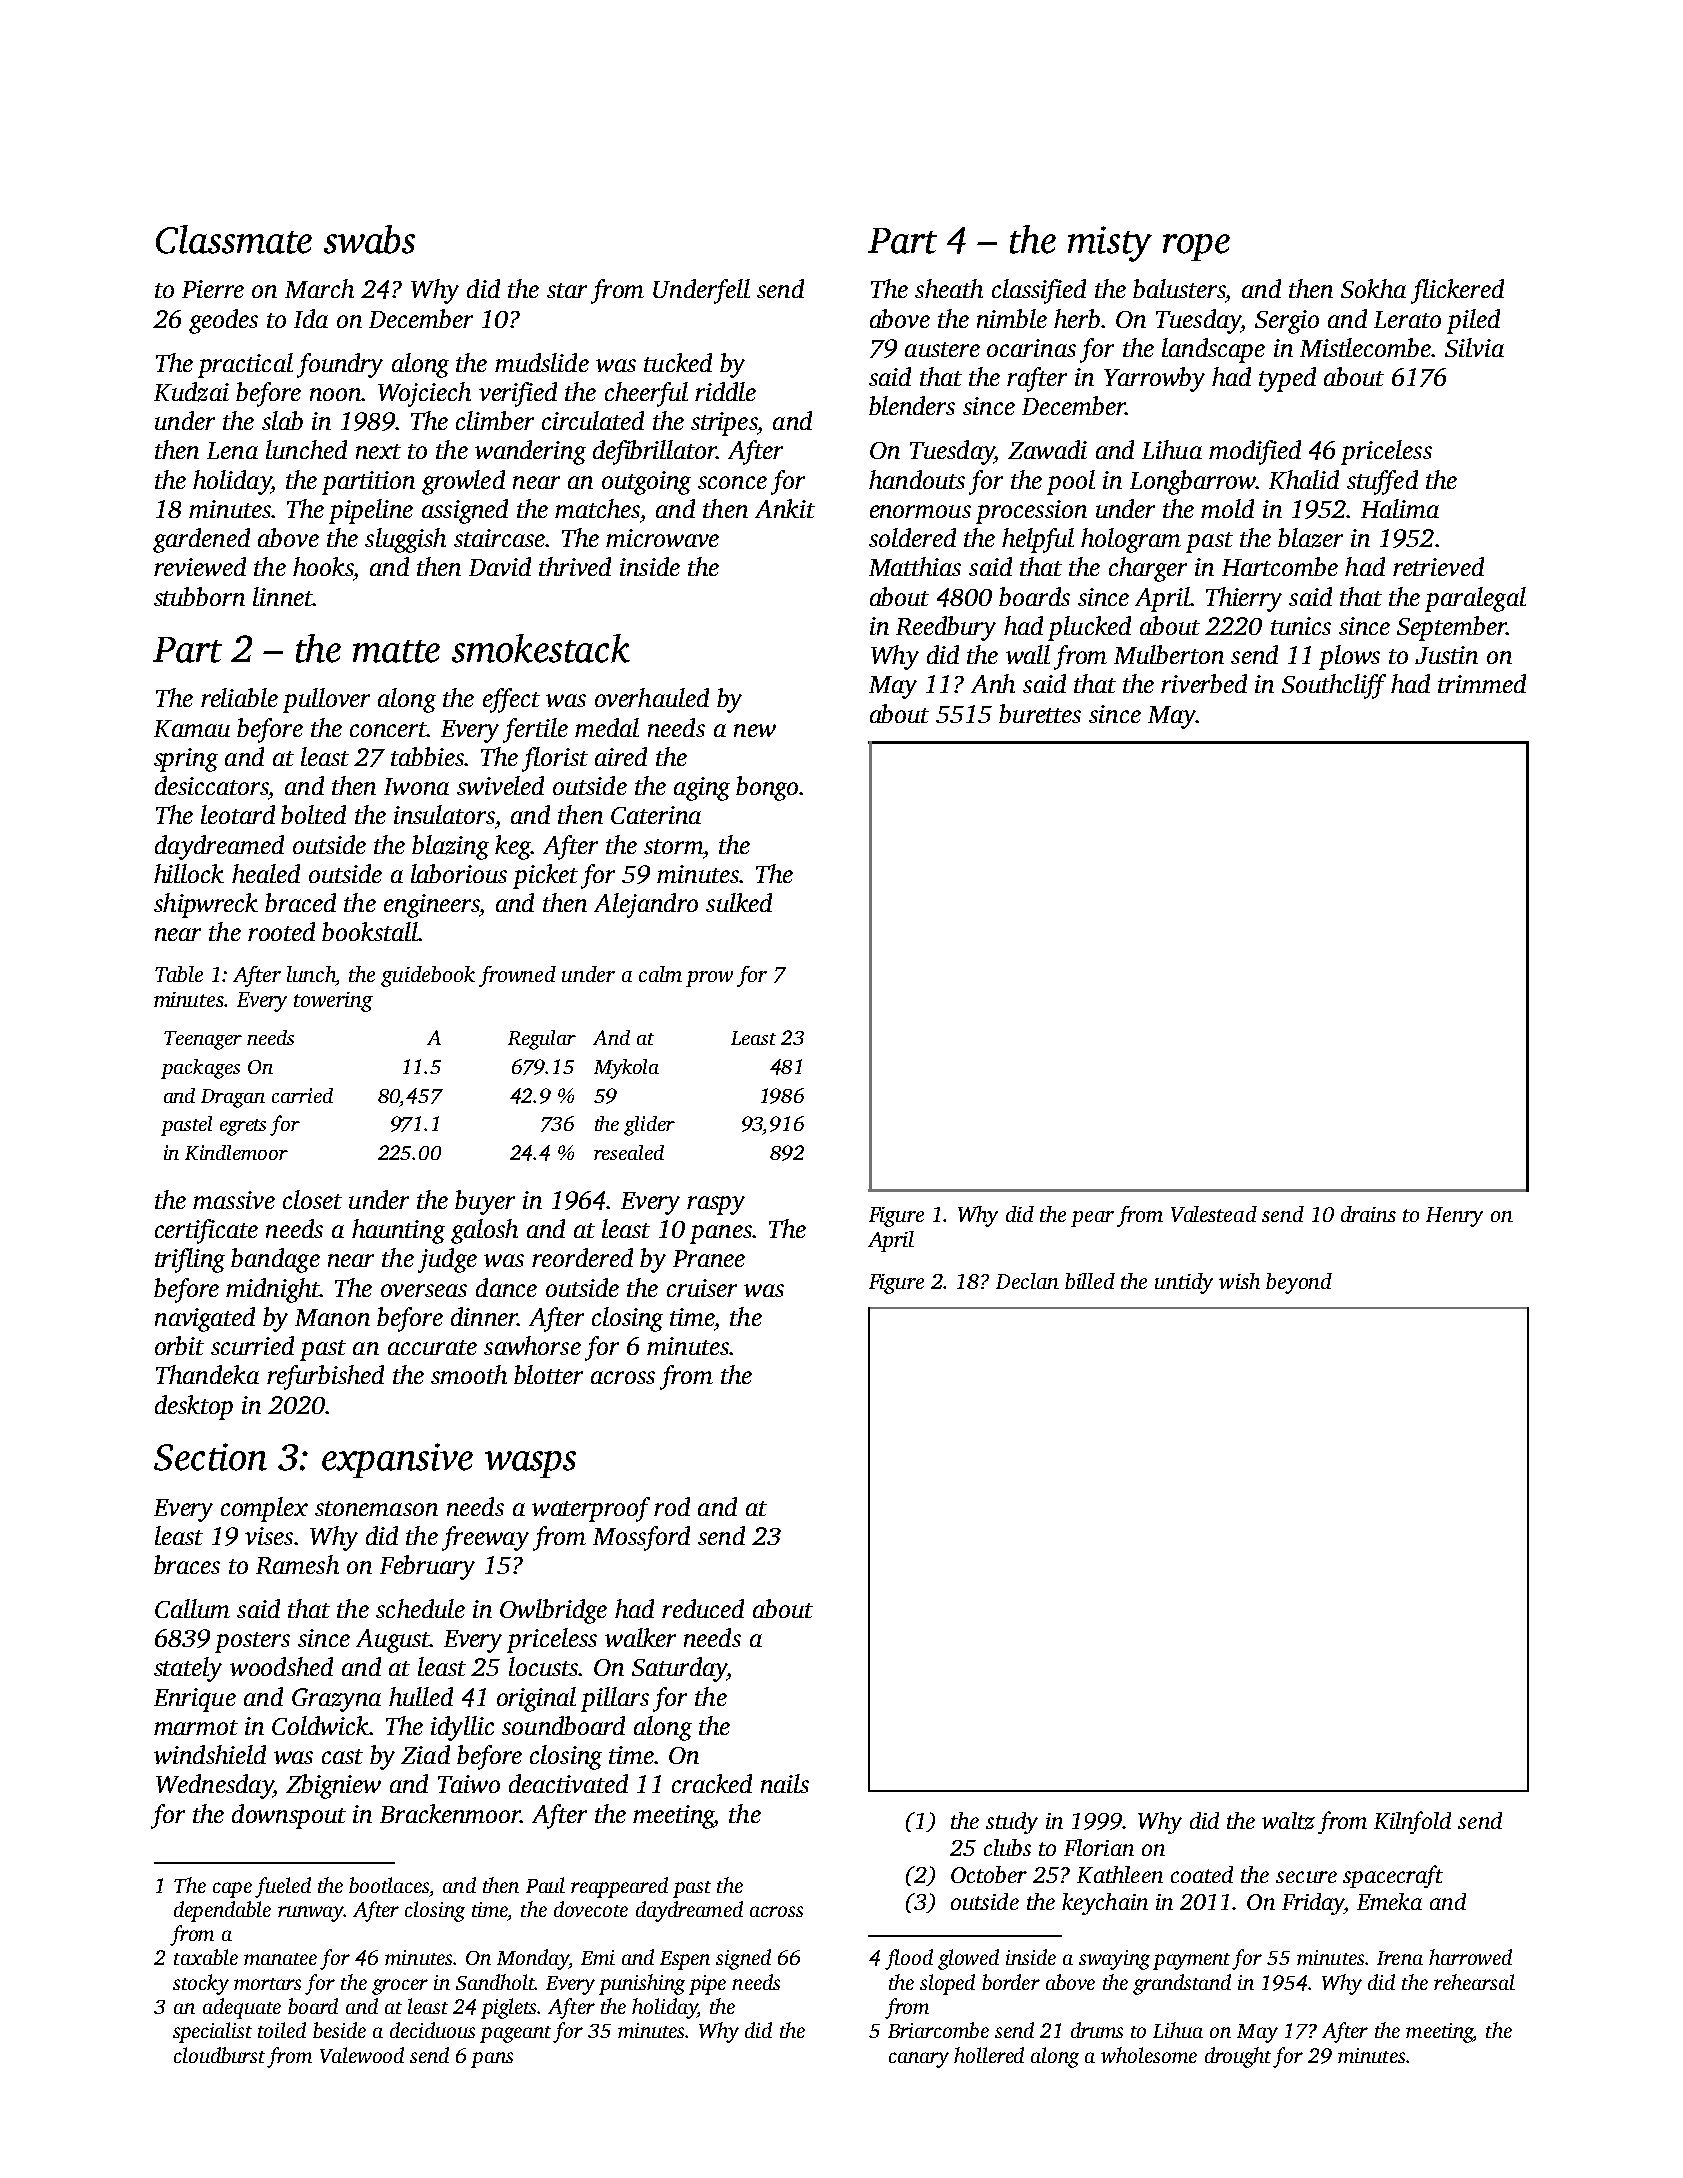 The image size is (1683, 2178). What do you see at coordinates (662, 538) in the screenshot?
I see `microwave` at bounding box center [662, 538].
